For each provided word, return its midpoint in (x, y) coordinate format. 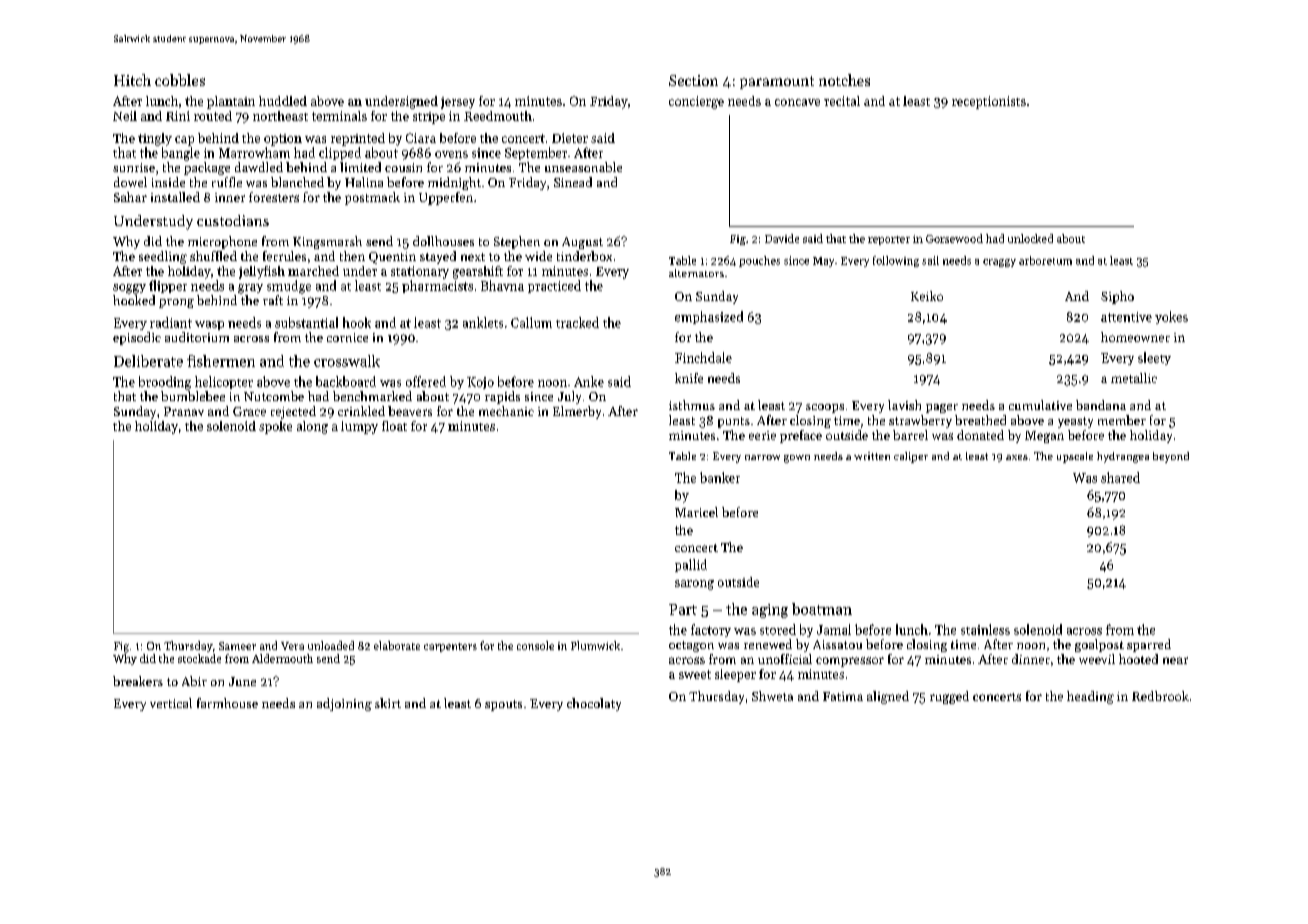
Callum (531, 322)
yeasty (1075, 422)
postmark (372, 198)
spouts (503, 705)
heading (1090, 697)
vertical (171, 703)
